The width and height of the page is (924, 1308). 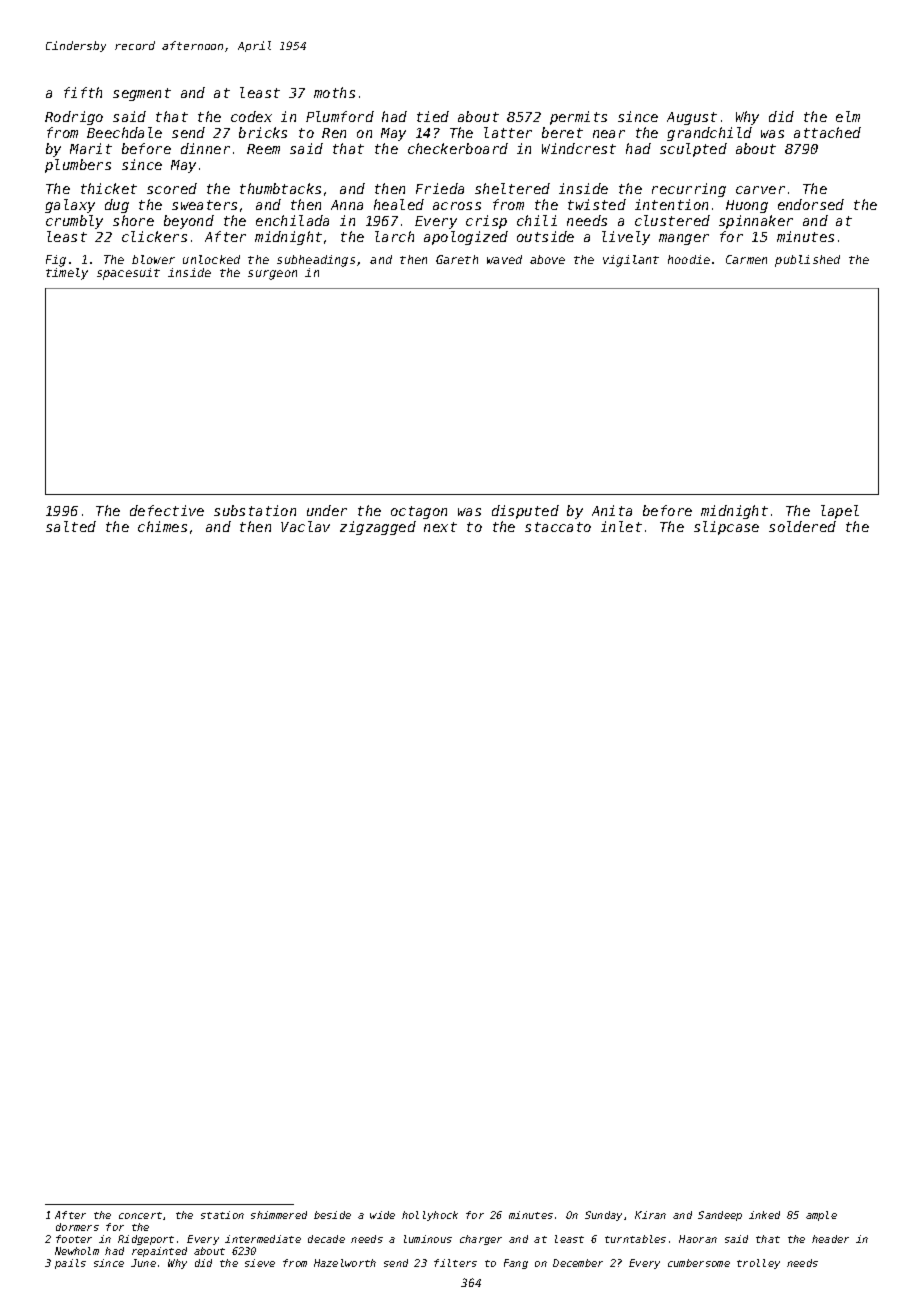 I want to click on codex, so click(x=251, y=116).
